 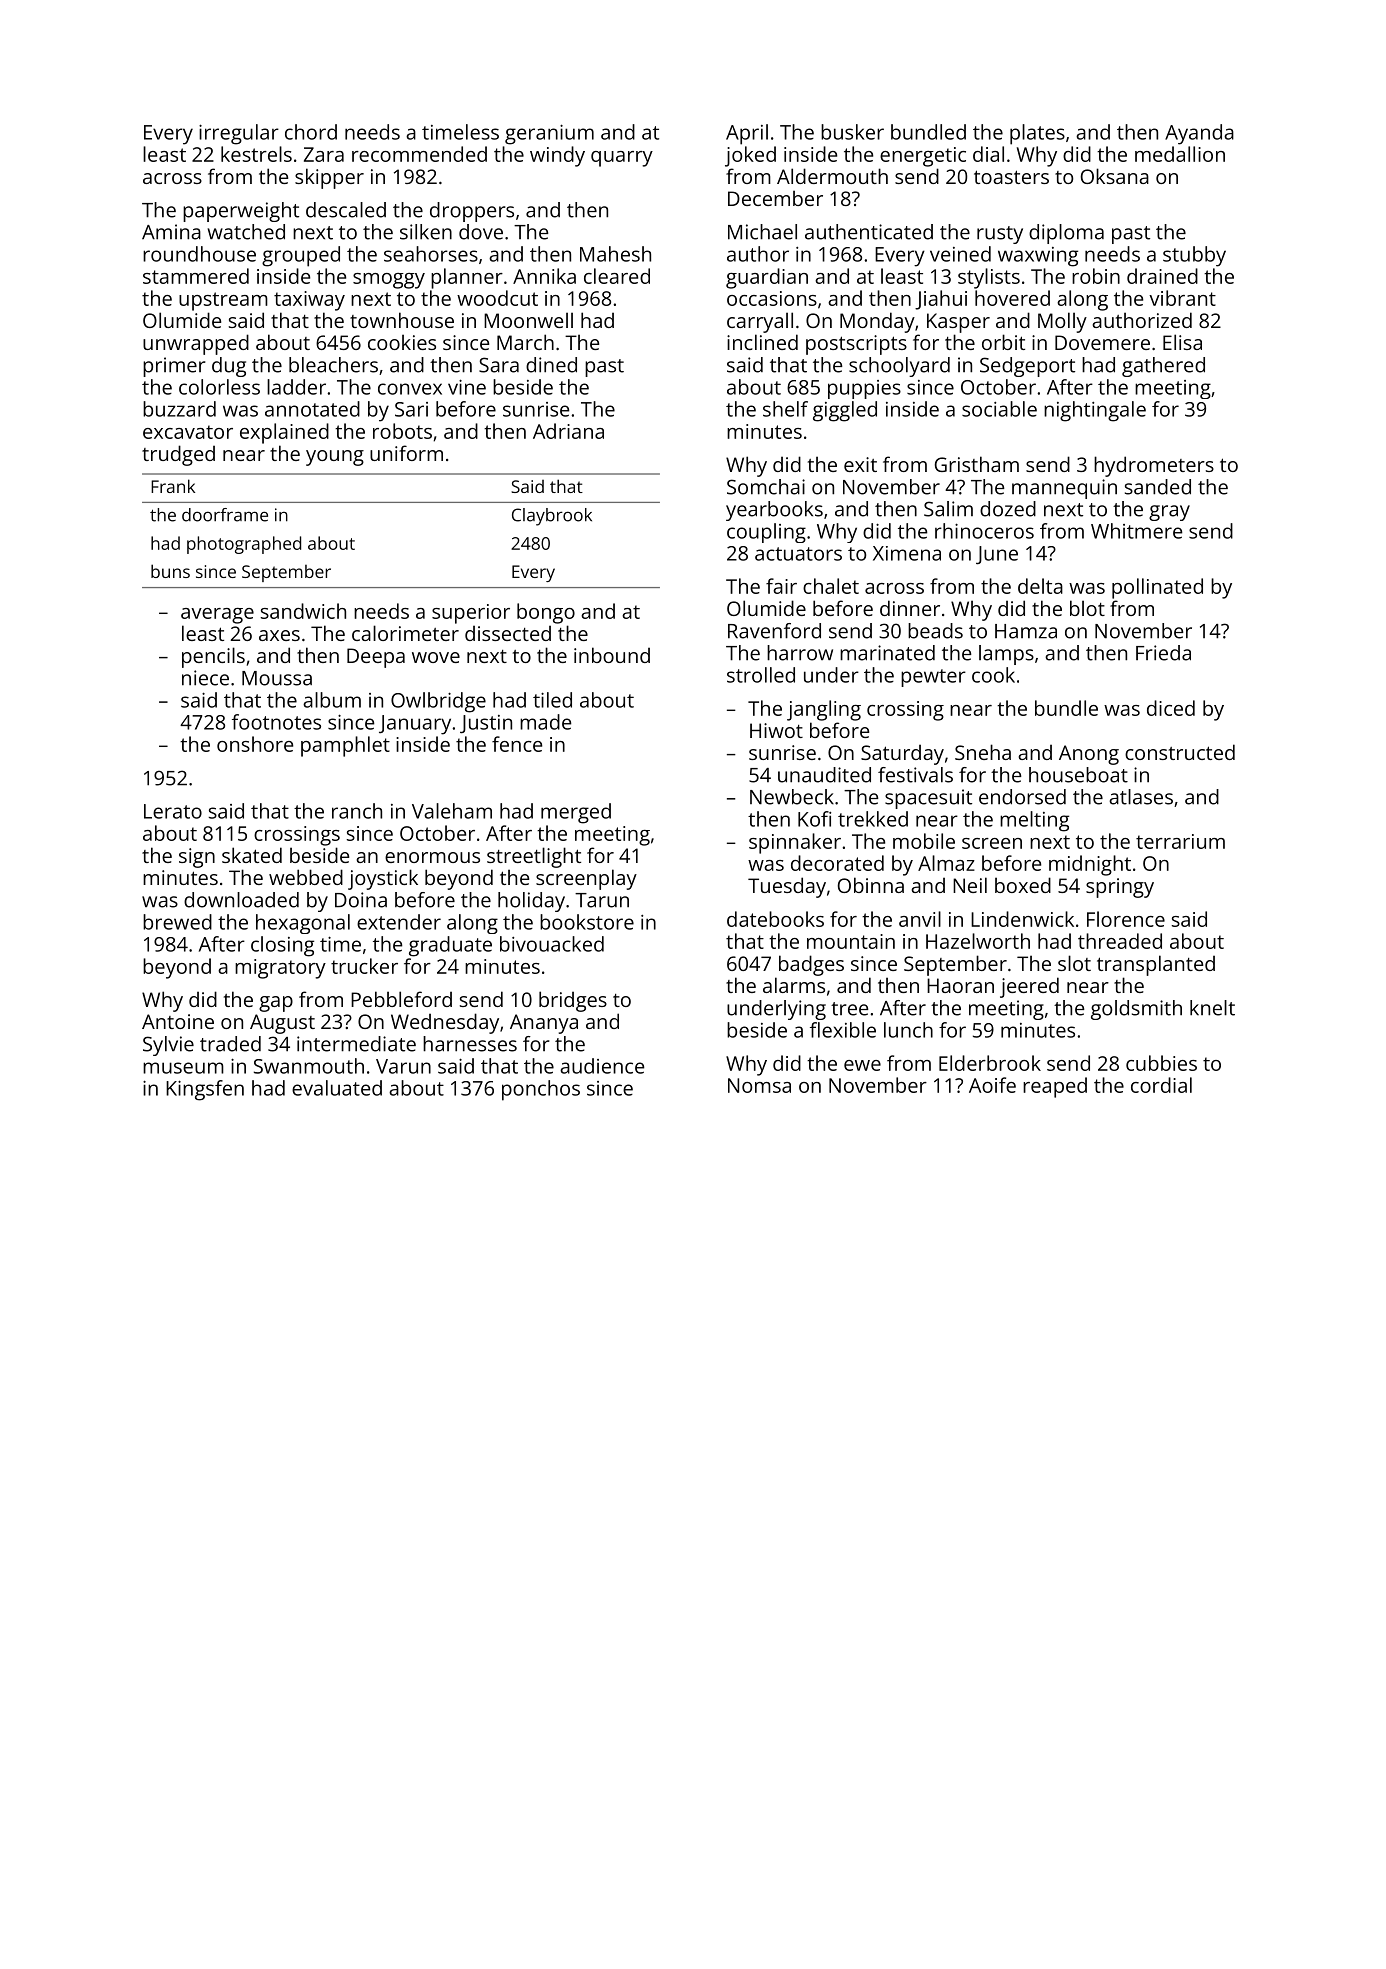 I want to click on December, so click(x=775, y=198).
